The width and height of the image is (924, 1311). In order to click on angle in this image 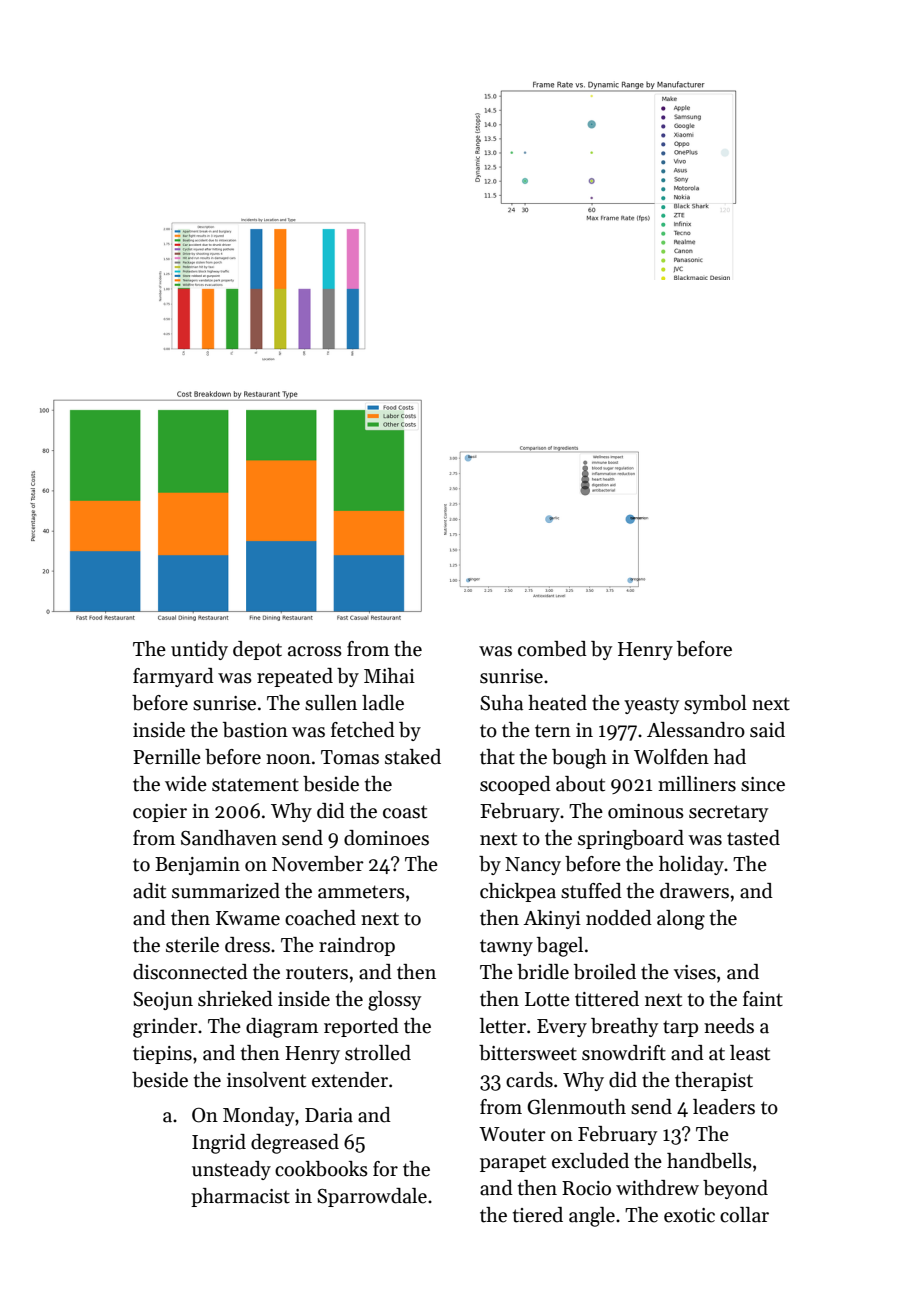, I will do `click(592, 1217)`.
